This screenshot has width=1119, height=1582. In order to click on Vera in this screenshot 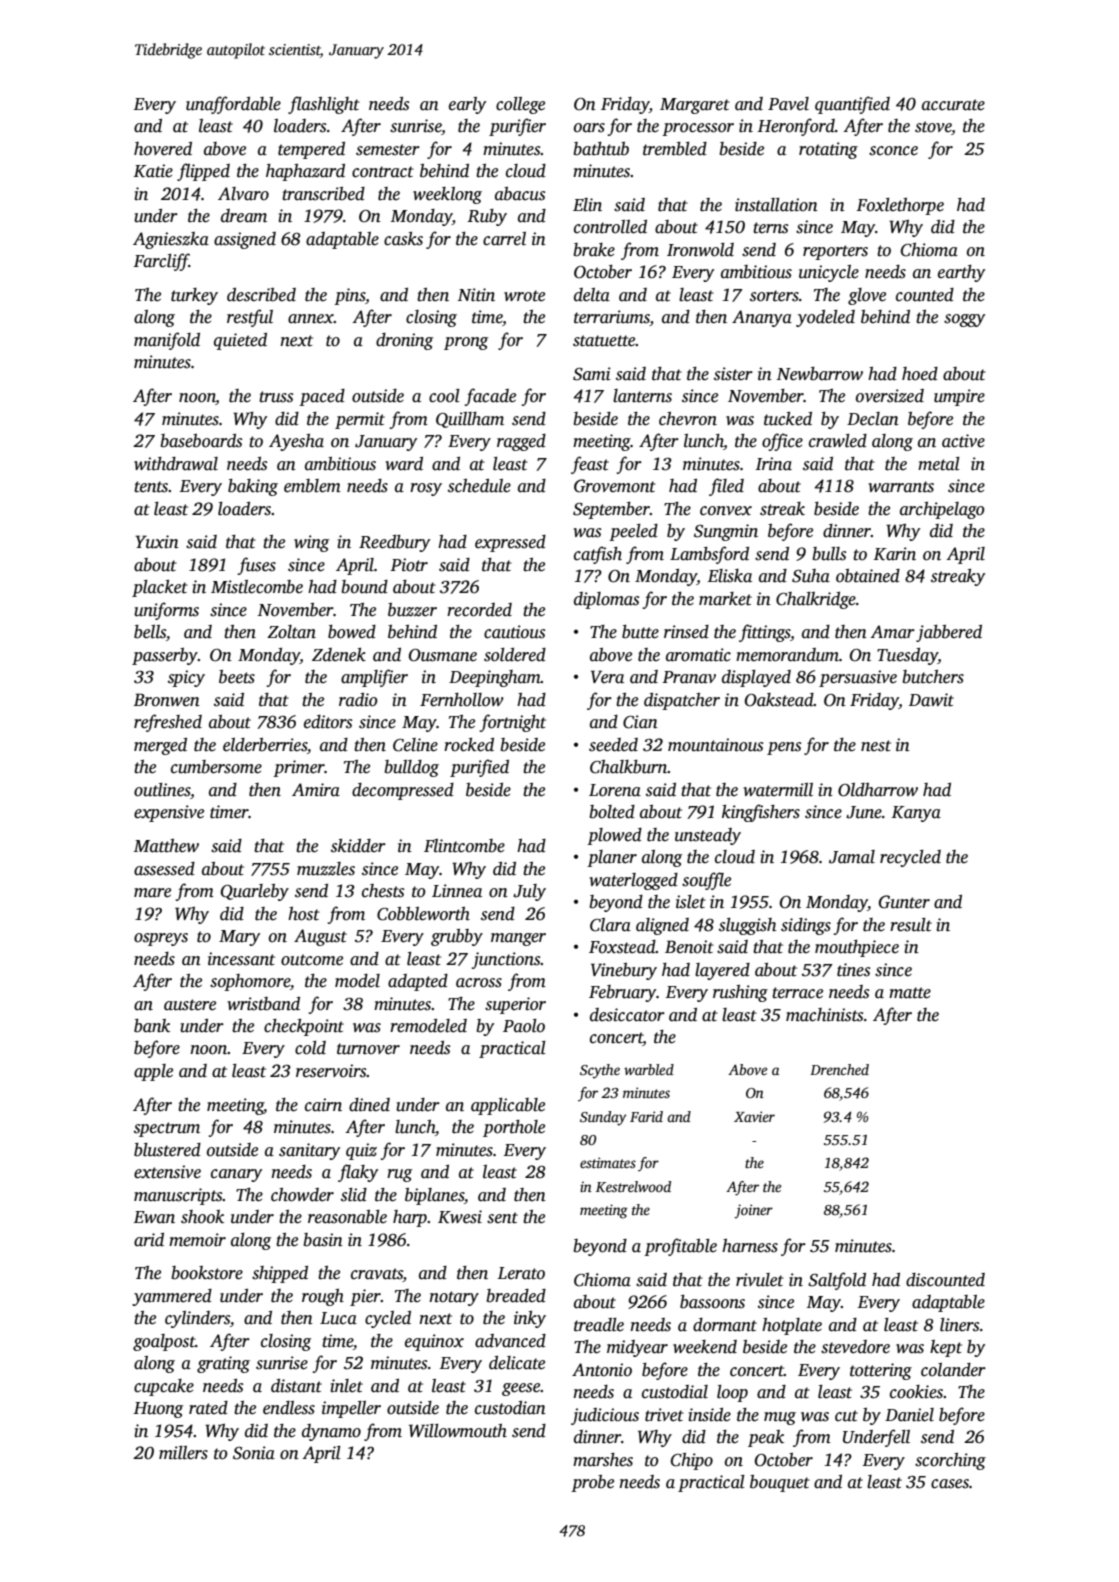, I will do `click(607, 677)`.
